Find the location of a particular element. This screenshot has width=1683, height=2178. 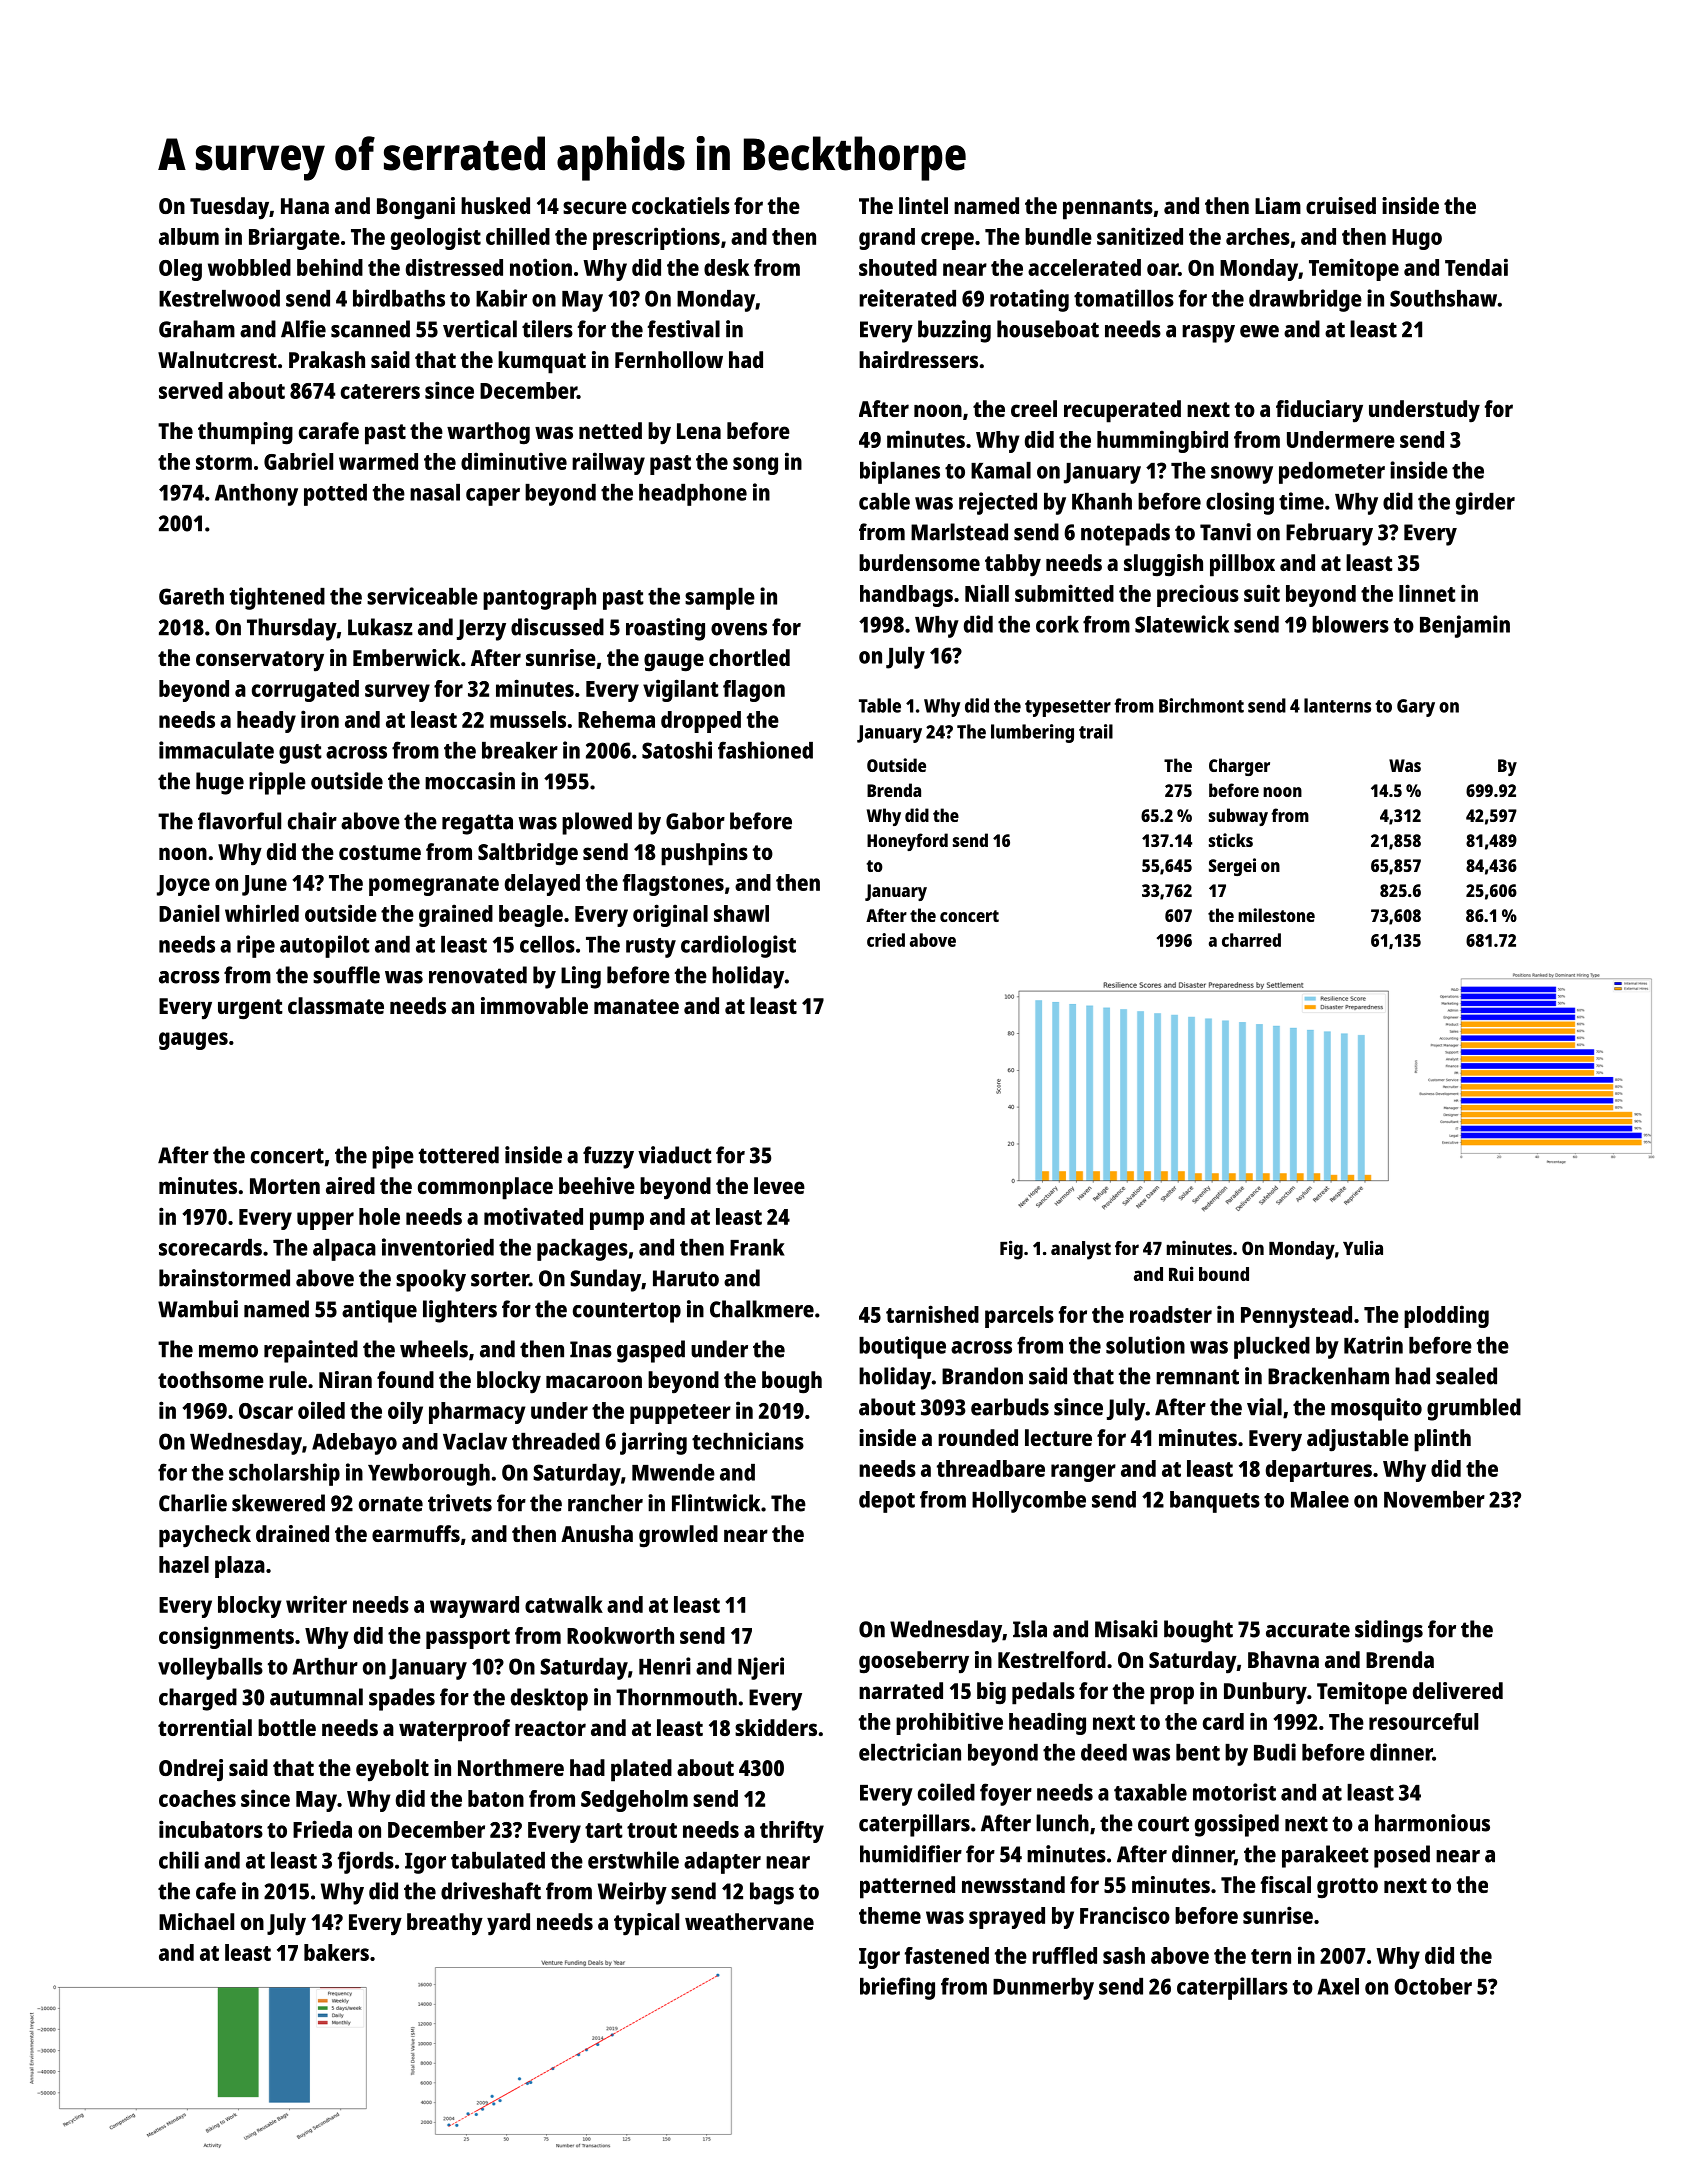

breathy is located at coordinates (445, 1924).
